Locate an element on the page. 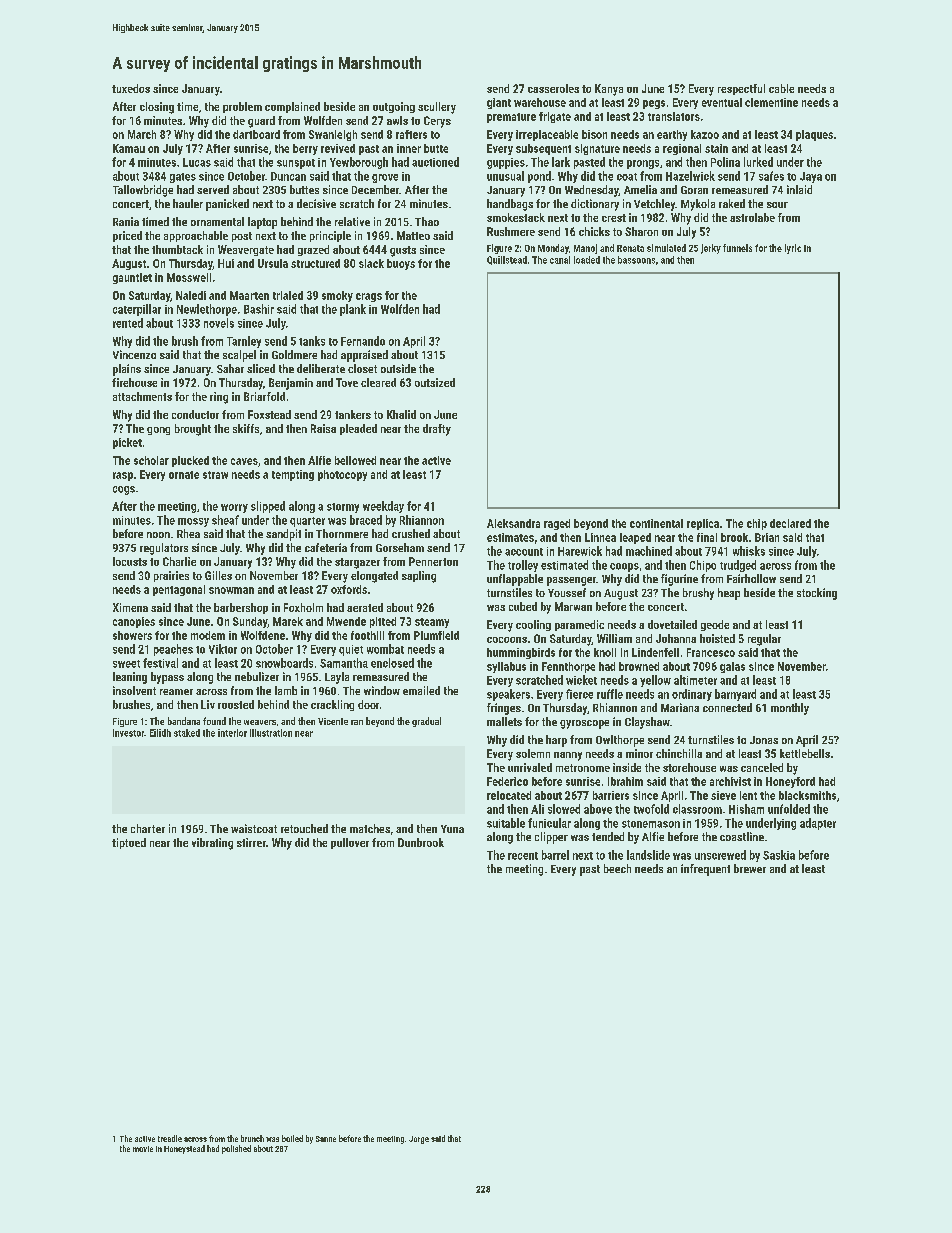 The image size is (952, 1233). treadle is located at coordinates (170, 1138).
